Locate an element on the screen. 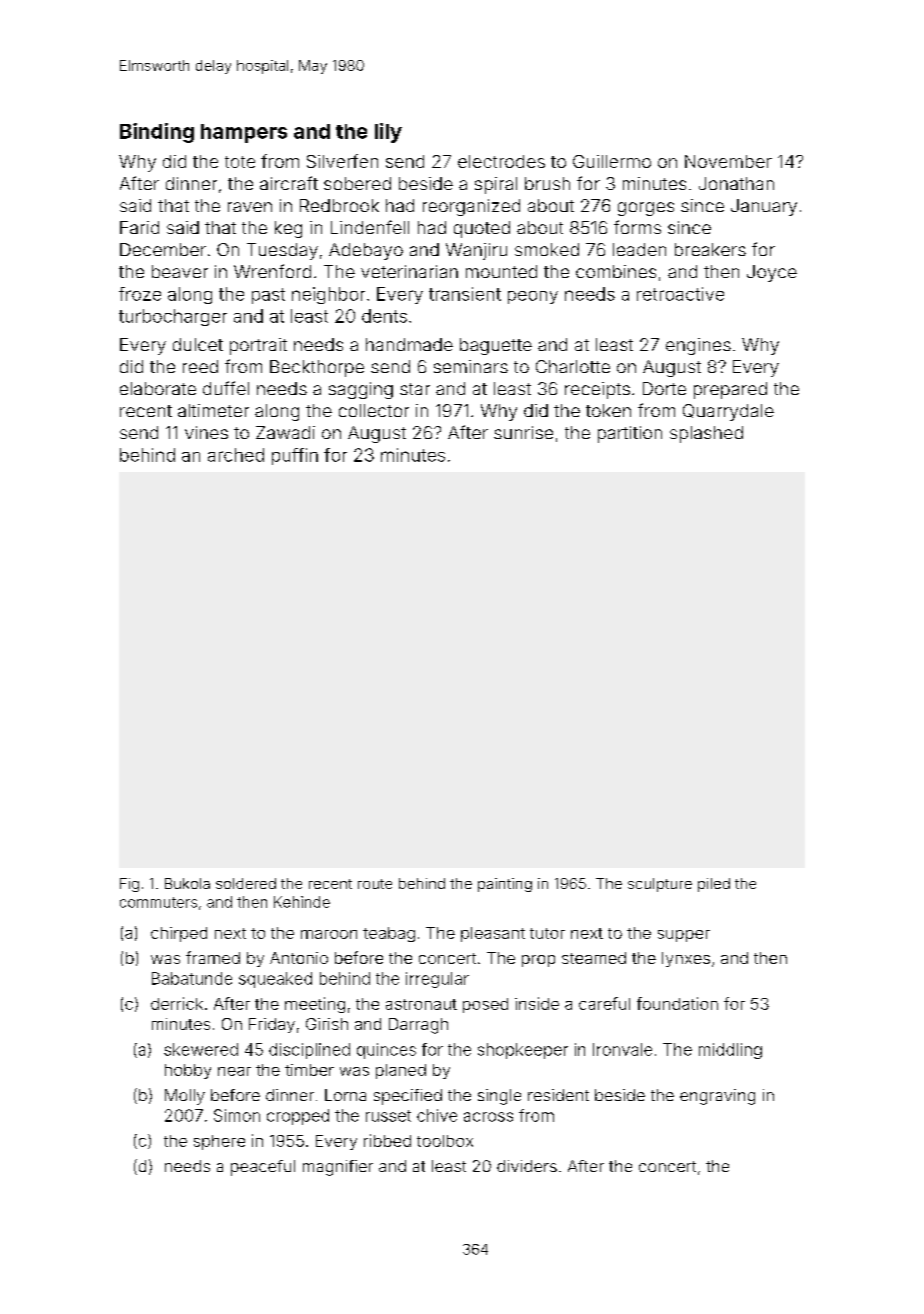  Fig is located at coordinates (129, 885).
